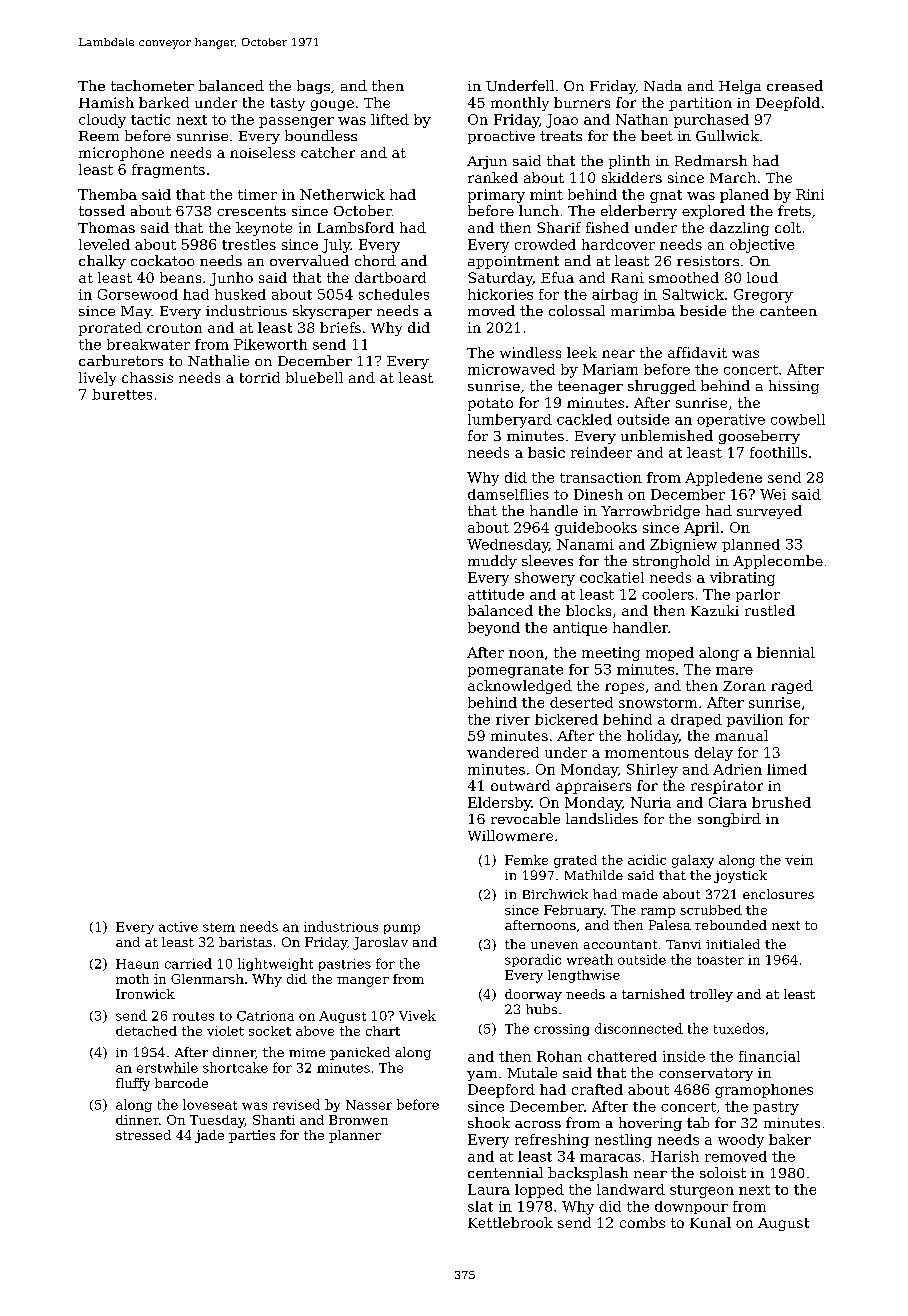 The width and height of the screenshot is (908, 1316). What do you see at coordinates (729, 820) in the screenshot?
I see `songbird` at bounding box center [729, 820].
